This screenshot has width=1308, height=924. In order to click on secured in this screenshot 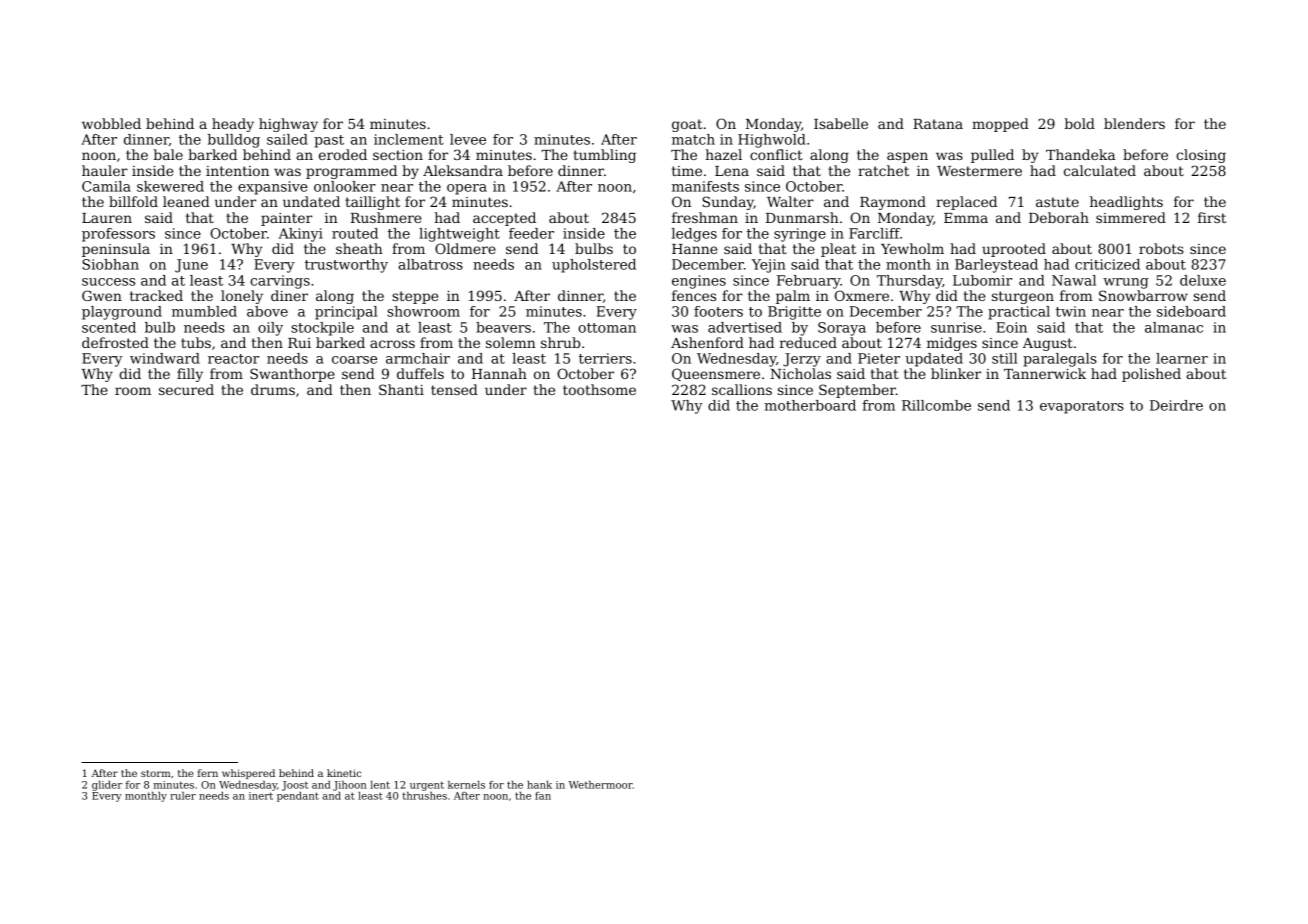, I will do `click(186, 389)`.
